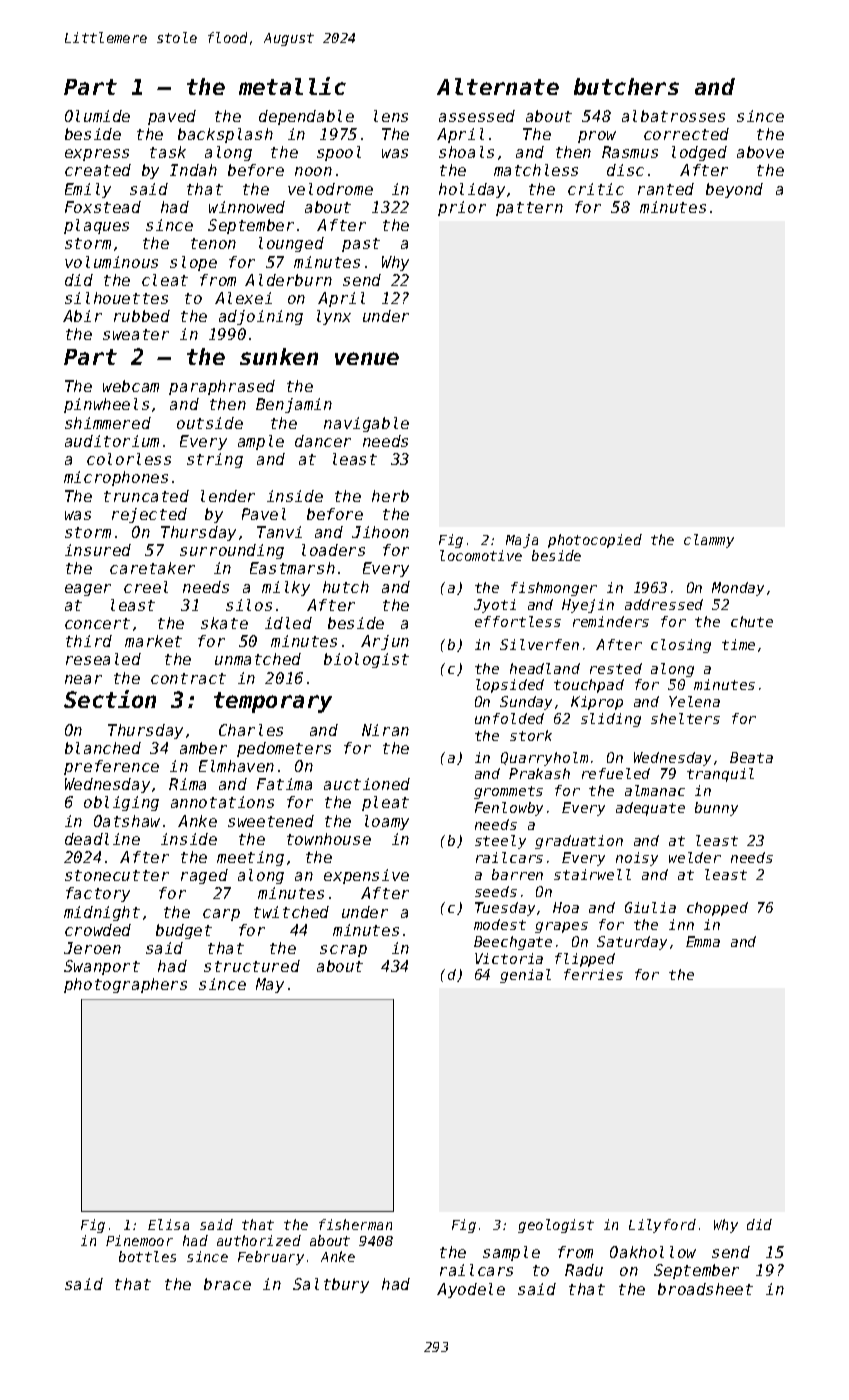 Image resolution: width=849 pixels, height=1400 pixels. I want to click on paved, so click(172, 117).
